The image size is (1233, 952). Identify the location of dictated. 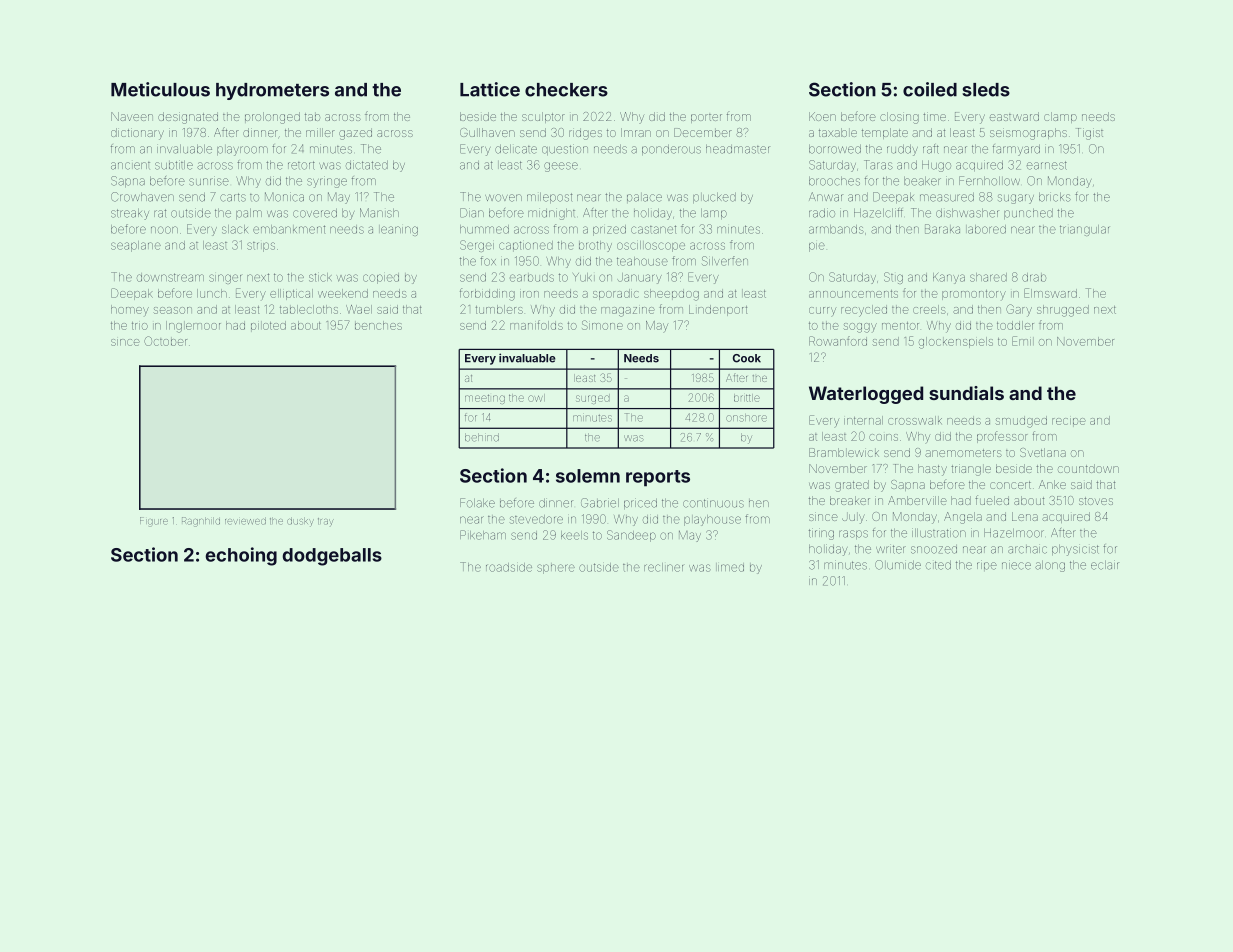
(367, 165).
